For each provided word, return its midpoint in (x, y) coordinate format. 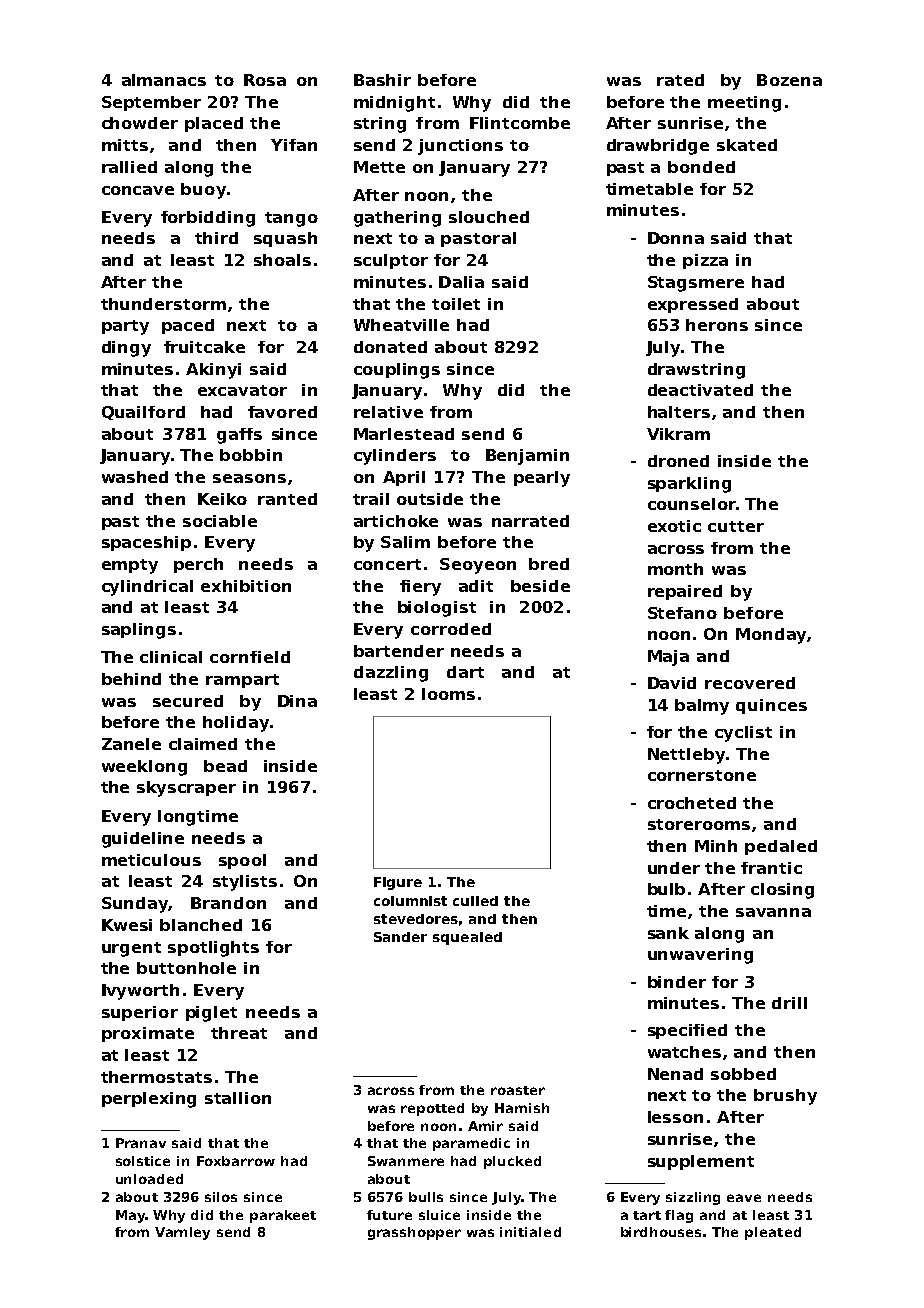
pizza (705, 261)
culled (475, 901)
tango (291, 219)
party (125, 327)
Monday (771, 636)
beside (540, 586)
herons (717, 325)
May (130, 1216)
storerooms (699, 824)
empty (130, 566)
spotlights (213, 949)
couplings (397, 371)
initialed (530, 1232)
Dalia (461, 282)
